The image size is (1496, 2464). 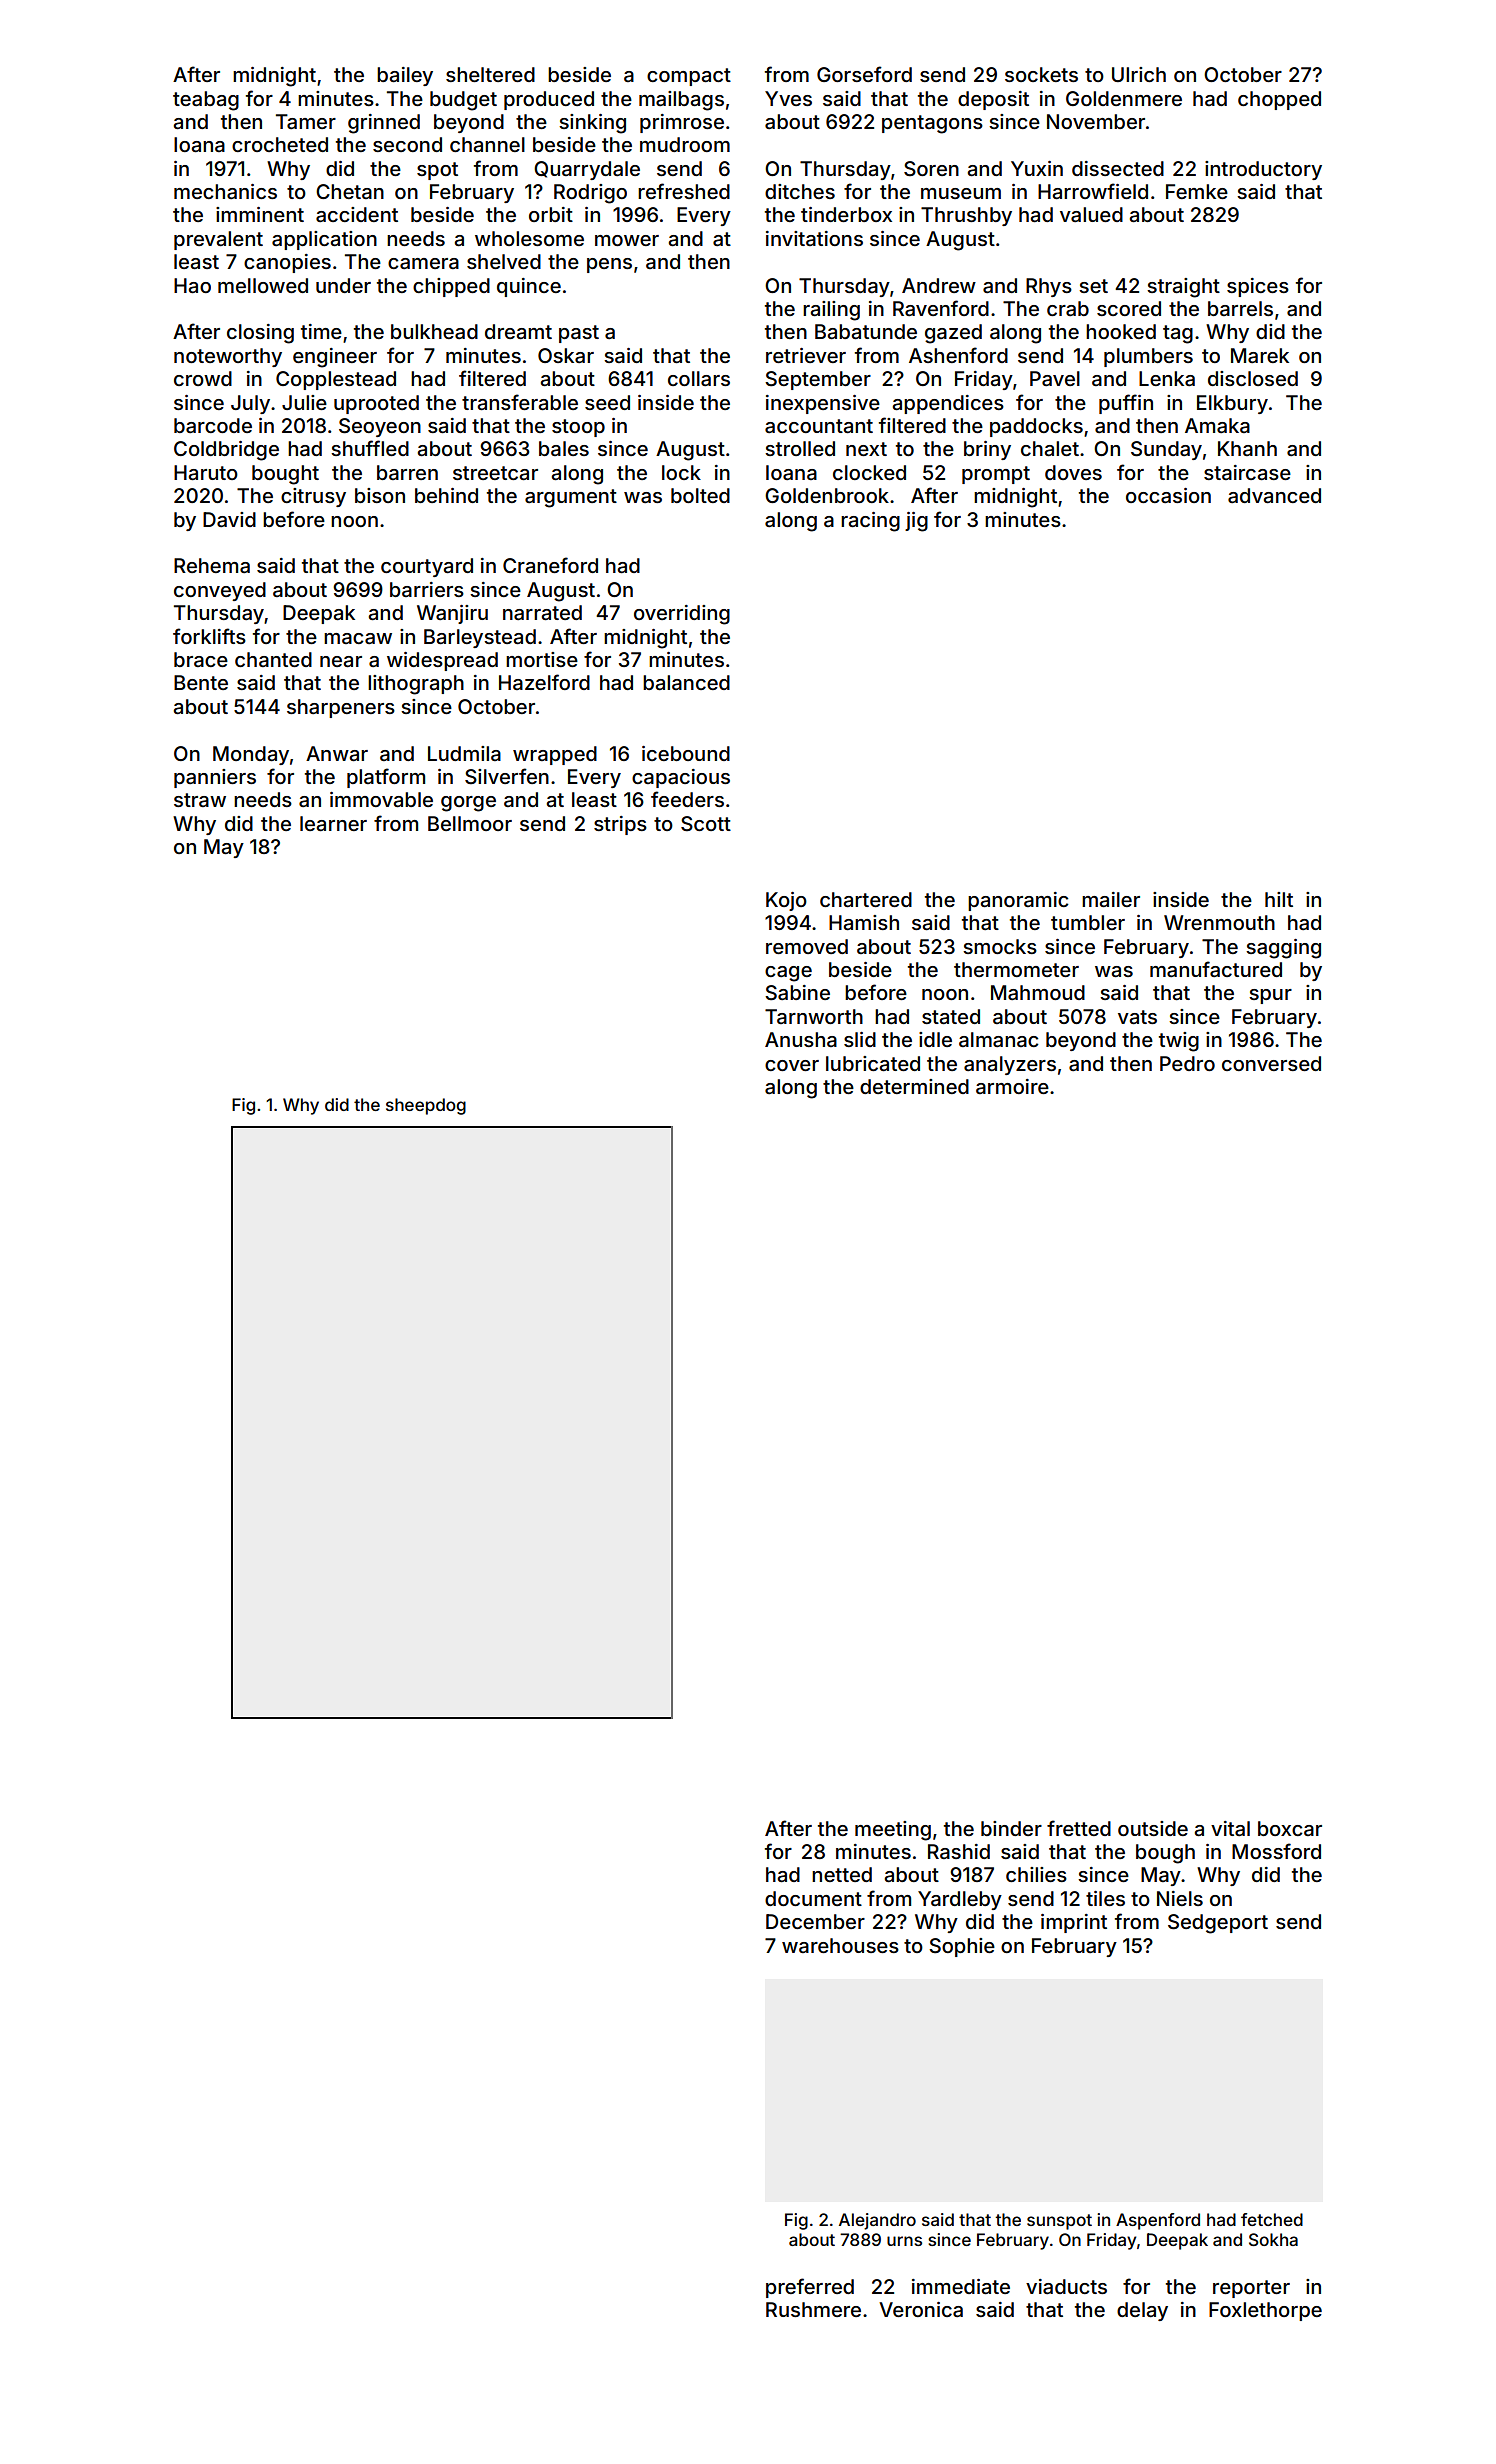 What do you see at coordinates (1079, 1828) in the image?
I see `fretted` at bounding box center [1079, 1828].
